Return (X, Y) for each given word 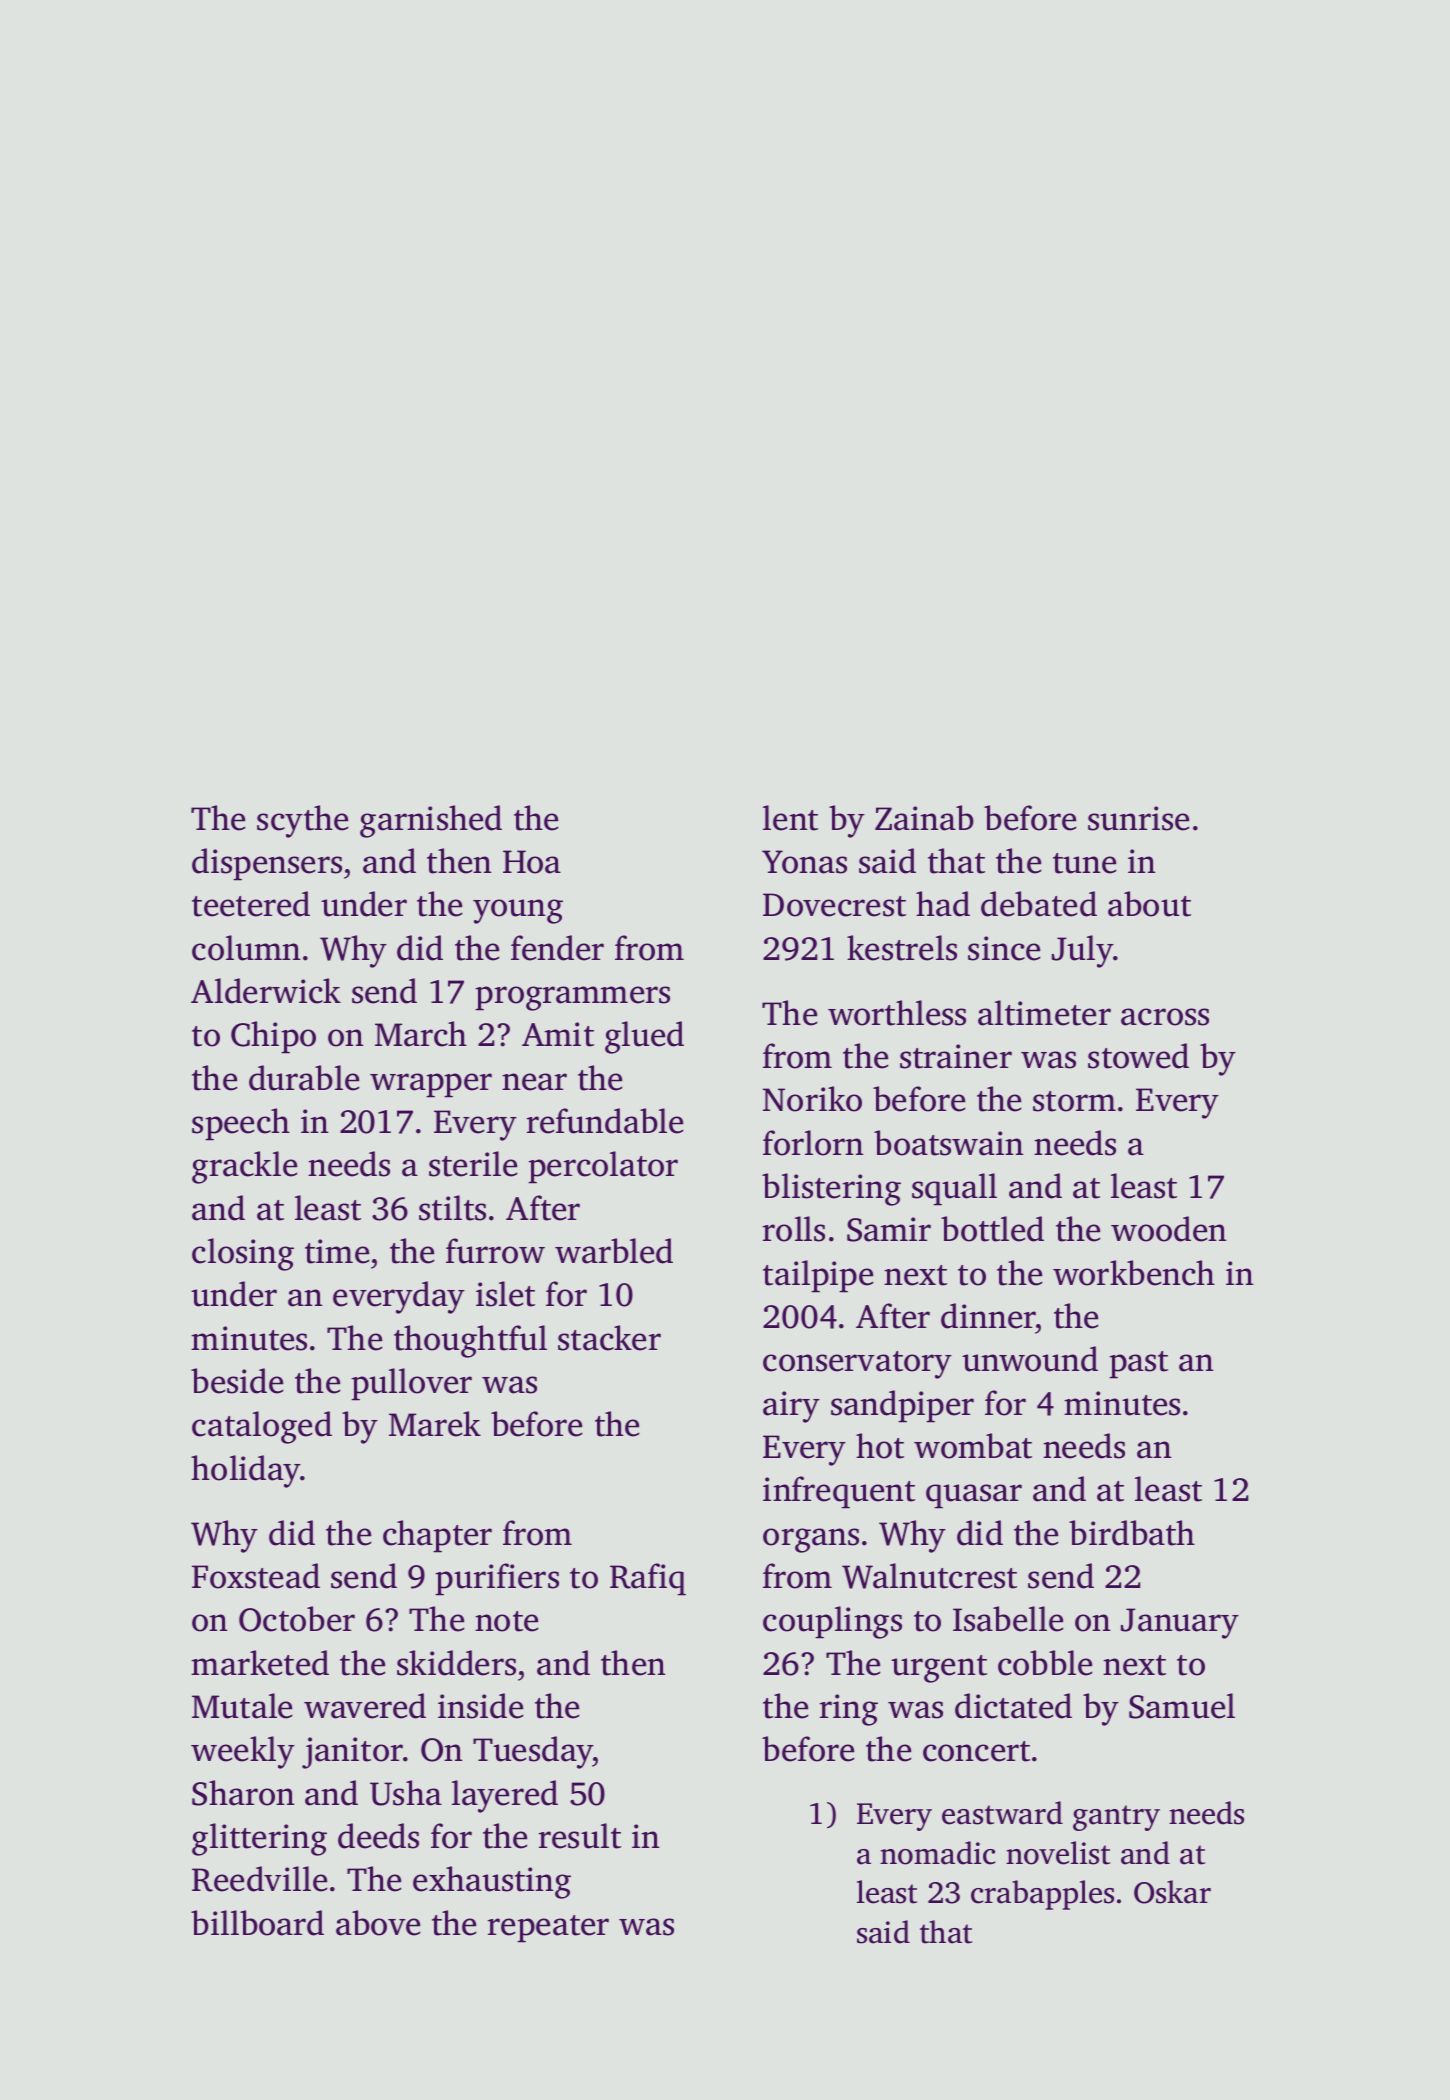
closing (243, 1254)
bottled (992, 1229)
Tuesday (533, 1752)
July (1083, 951)
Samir (889, 1229)
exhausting (492, 1882)
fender (557, 948)
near (534, 1082)
